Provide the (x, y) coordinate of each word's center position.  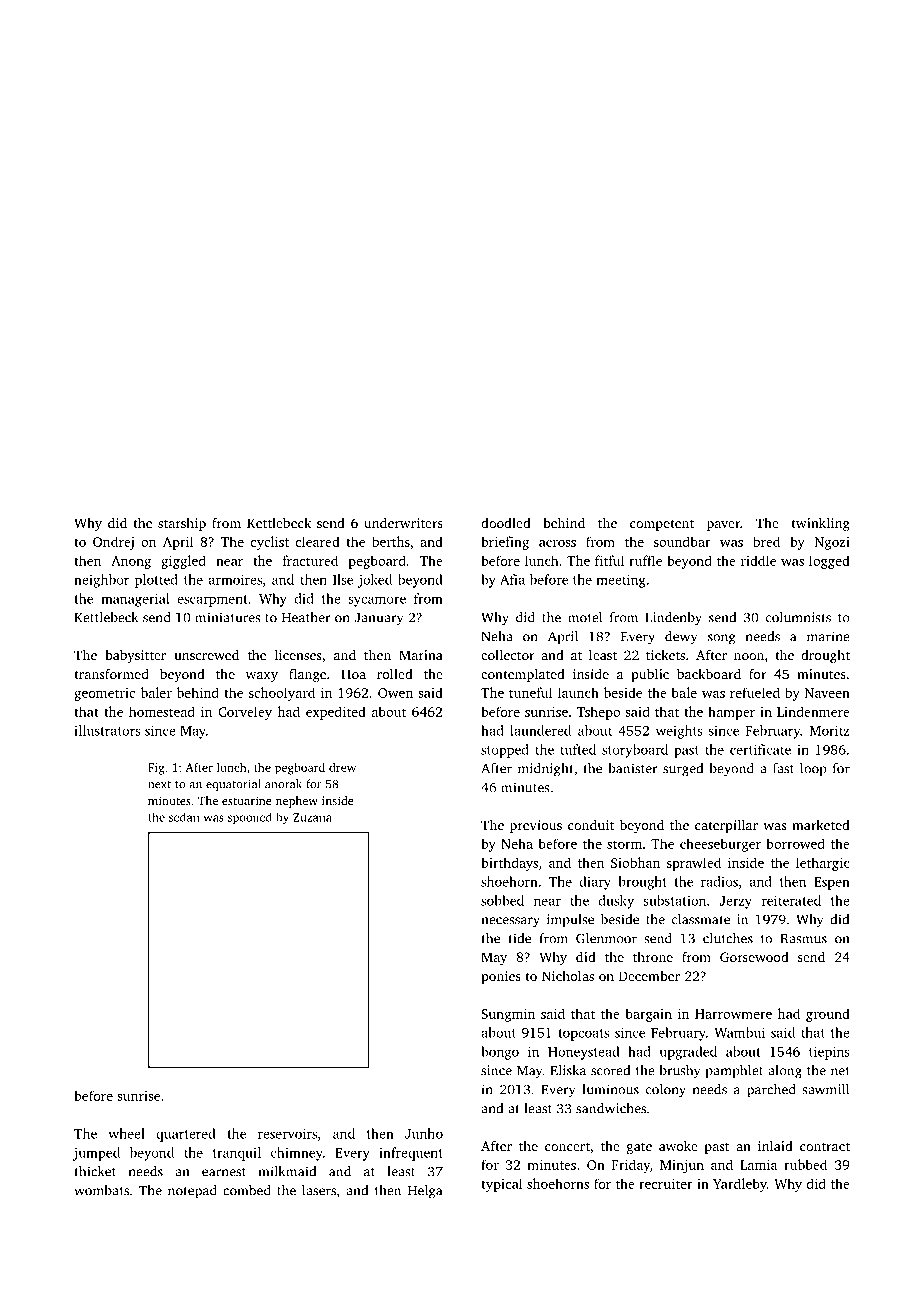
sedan (184, 817)
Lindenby (673, 619)
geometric (104, 694)
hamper (731, 713)
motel (585, 617)
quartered (186, 1135)
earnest (224, 1172)
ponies (501, 977)
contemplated (523, 675)
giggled (183, 562)
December (649, 976)
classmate (701, 919)
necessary (510, 922)
